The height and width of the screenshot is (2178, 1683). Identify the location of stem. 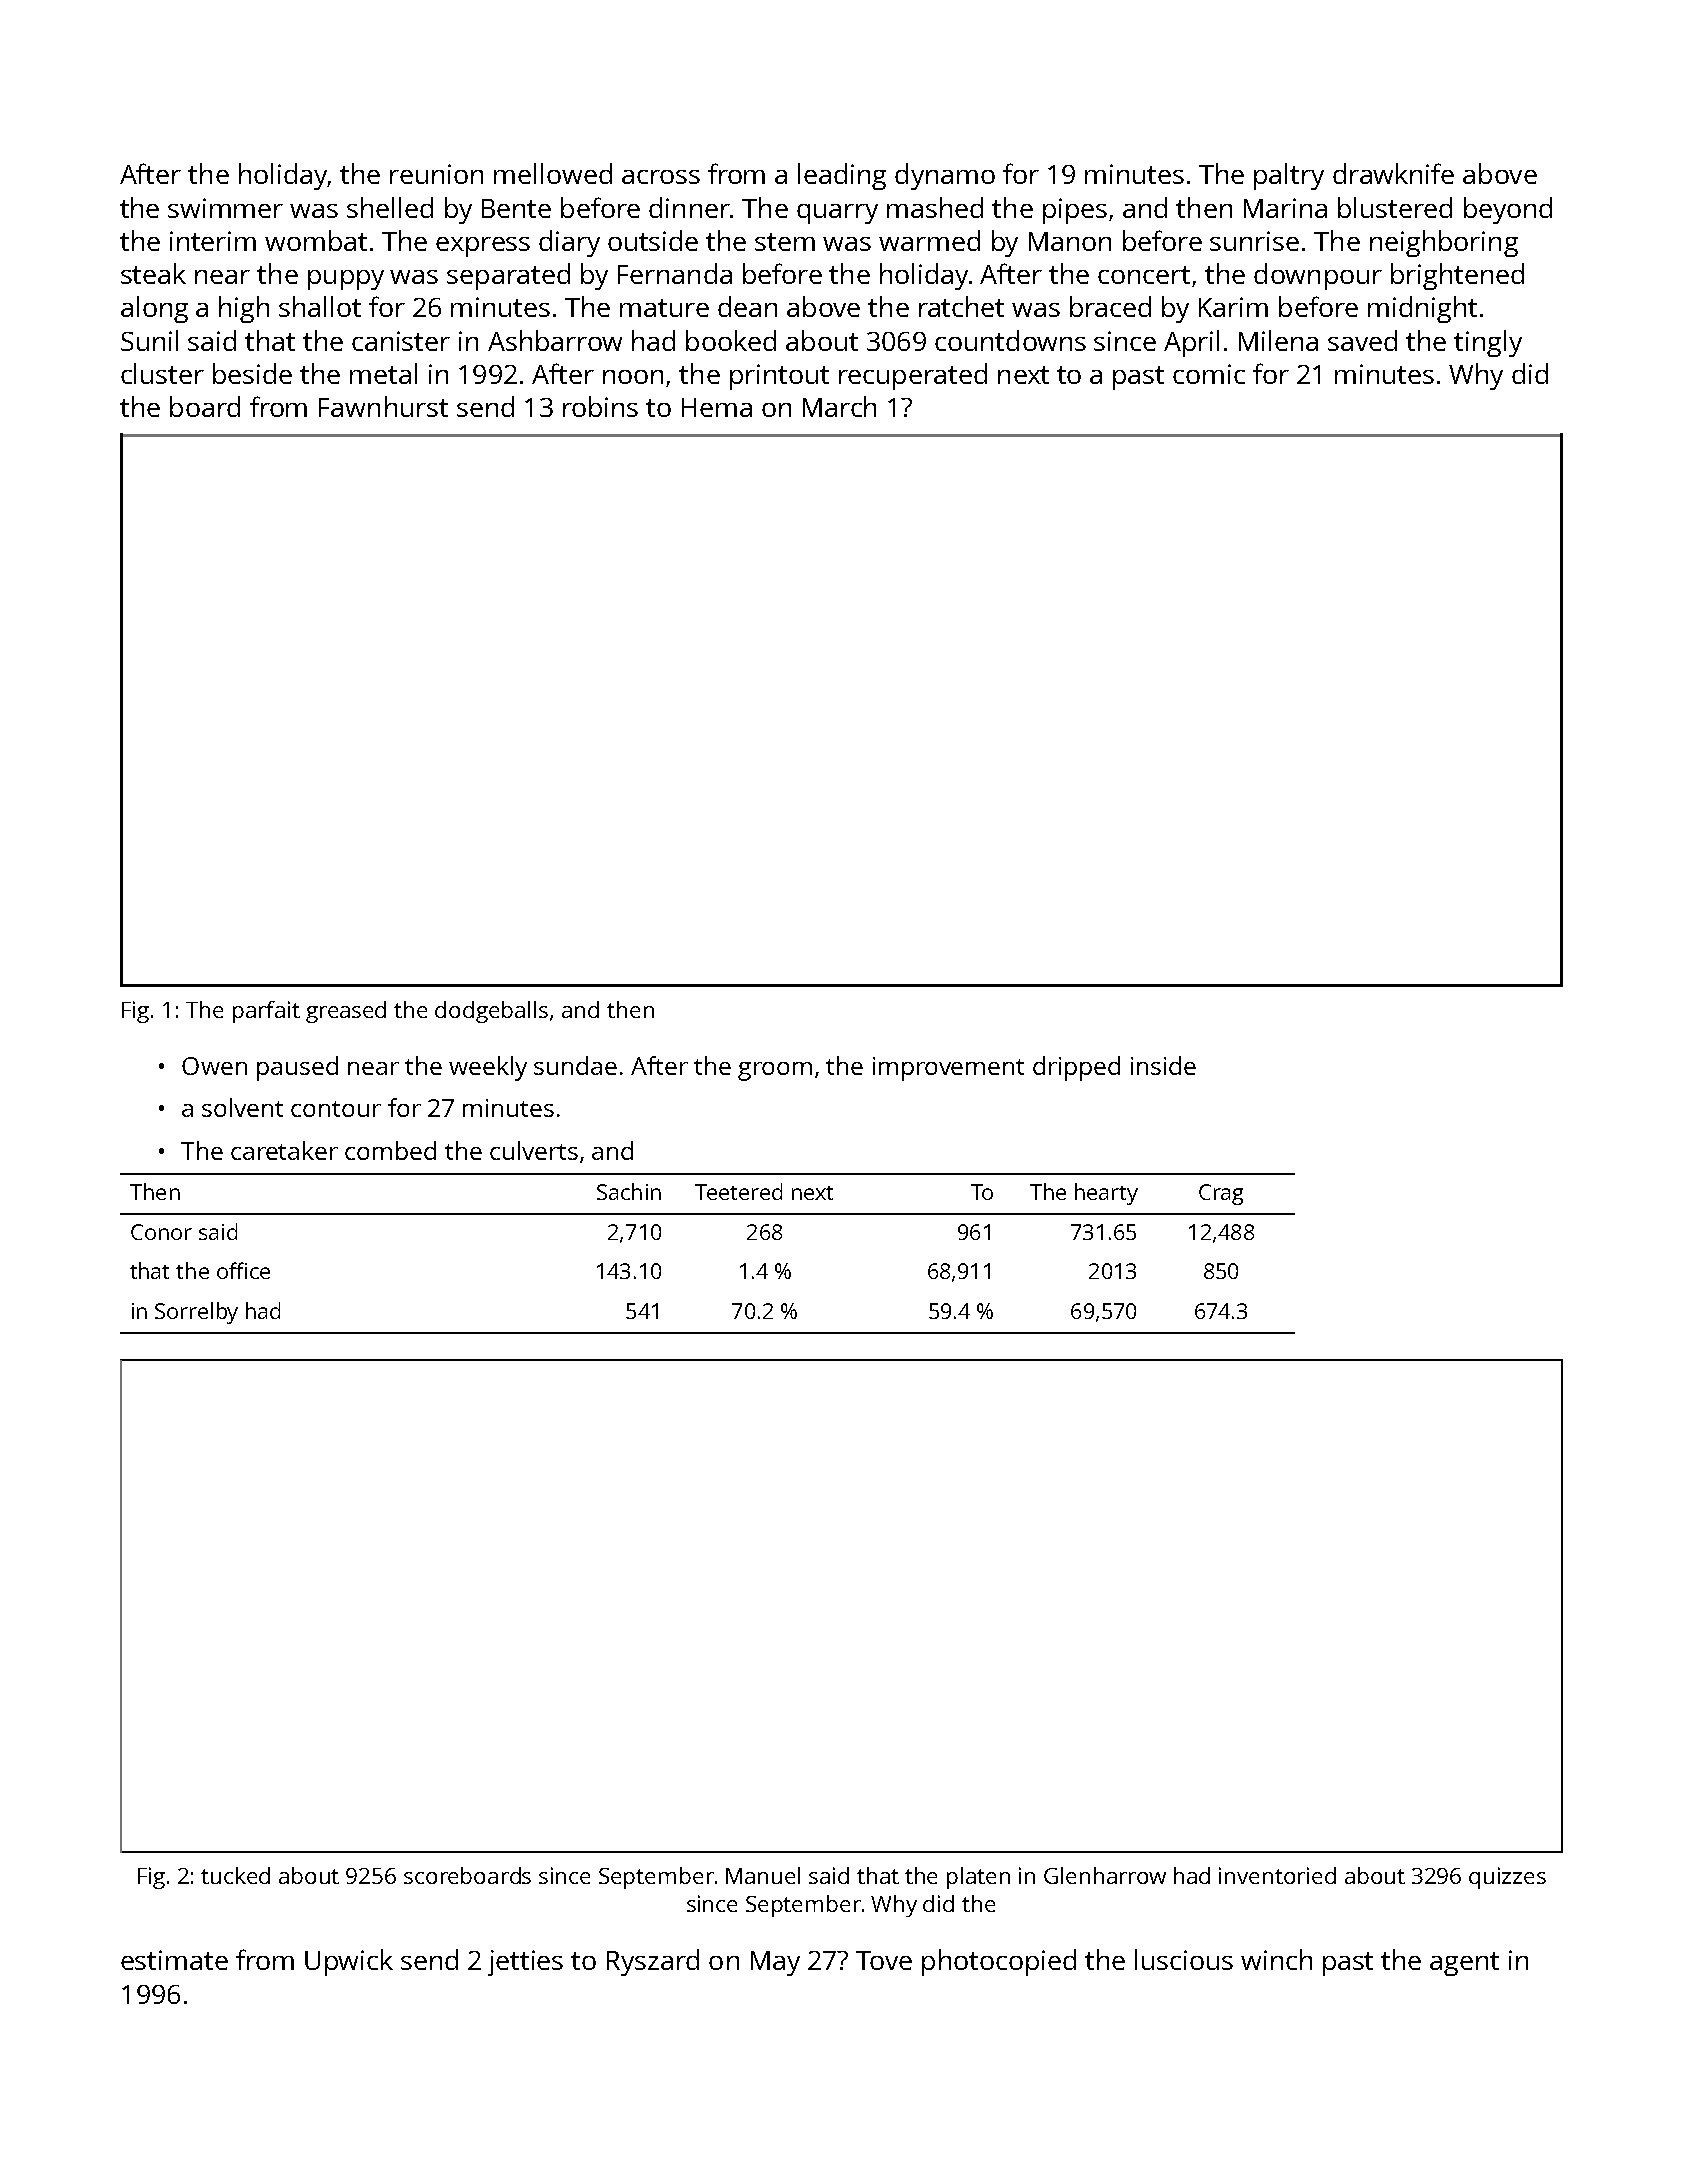
(785, 242).
